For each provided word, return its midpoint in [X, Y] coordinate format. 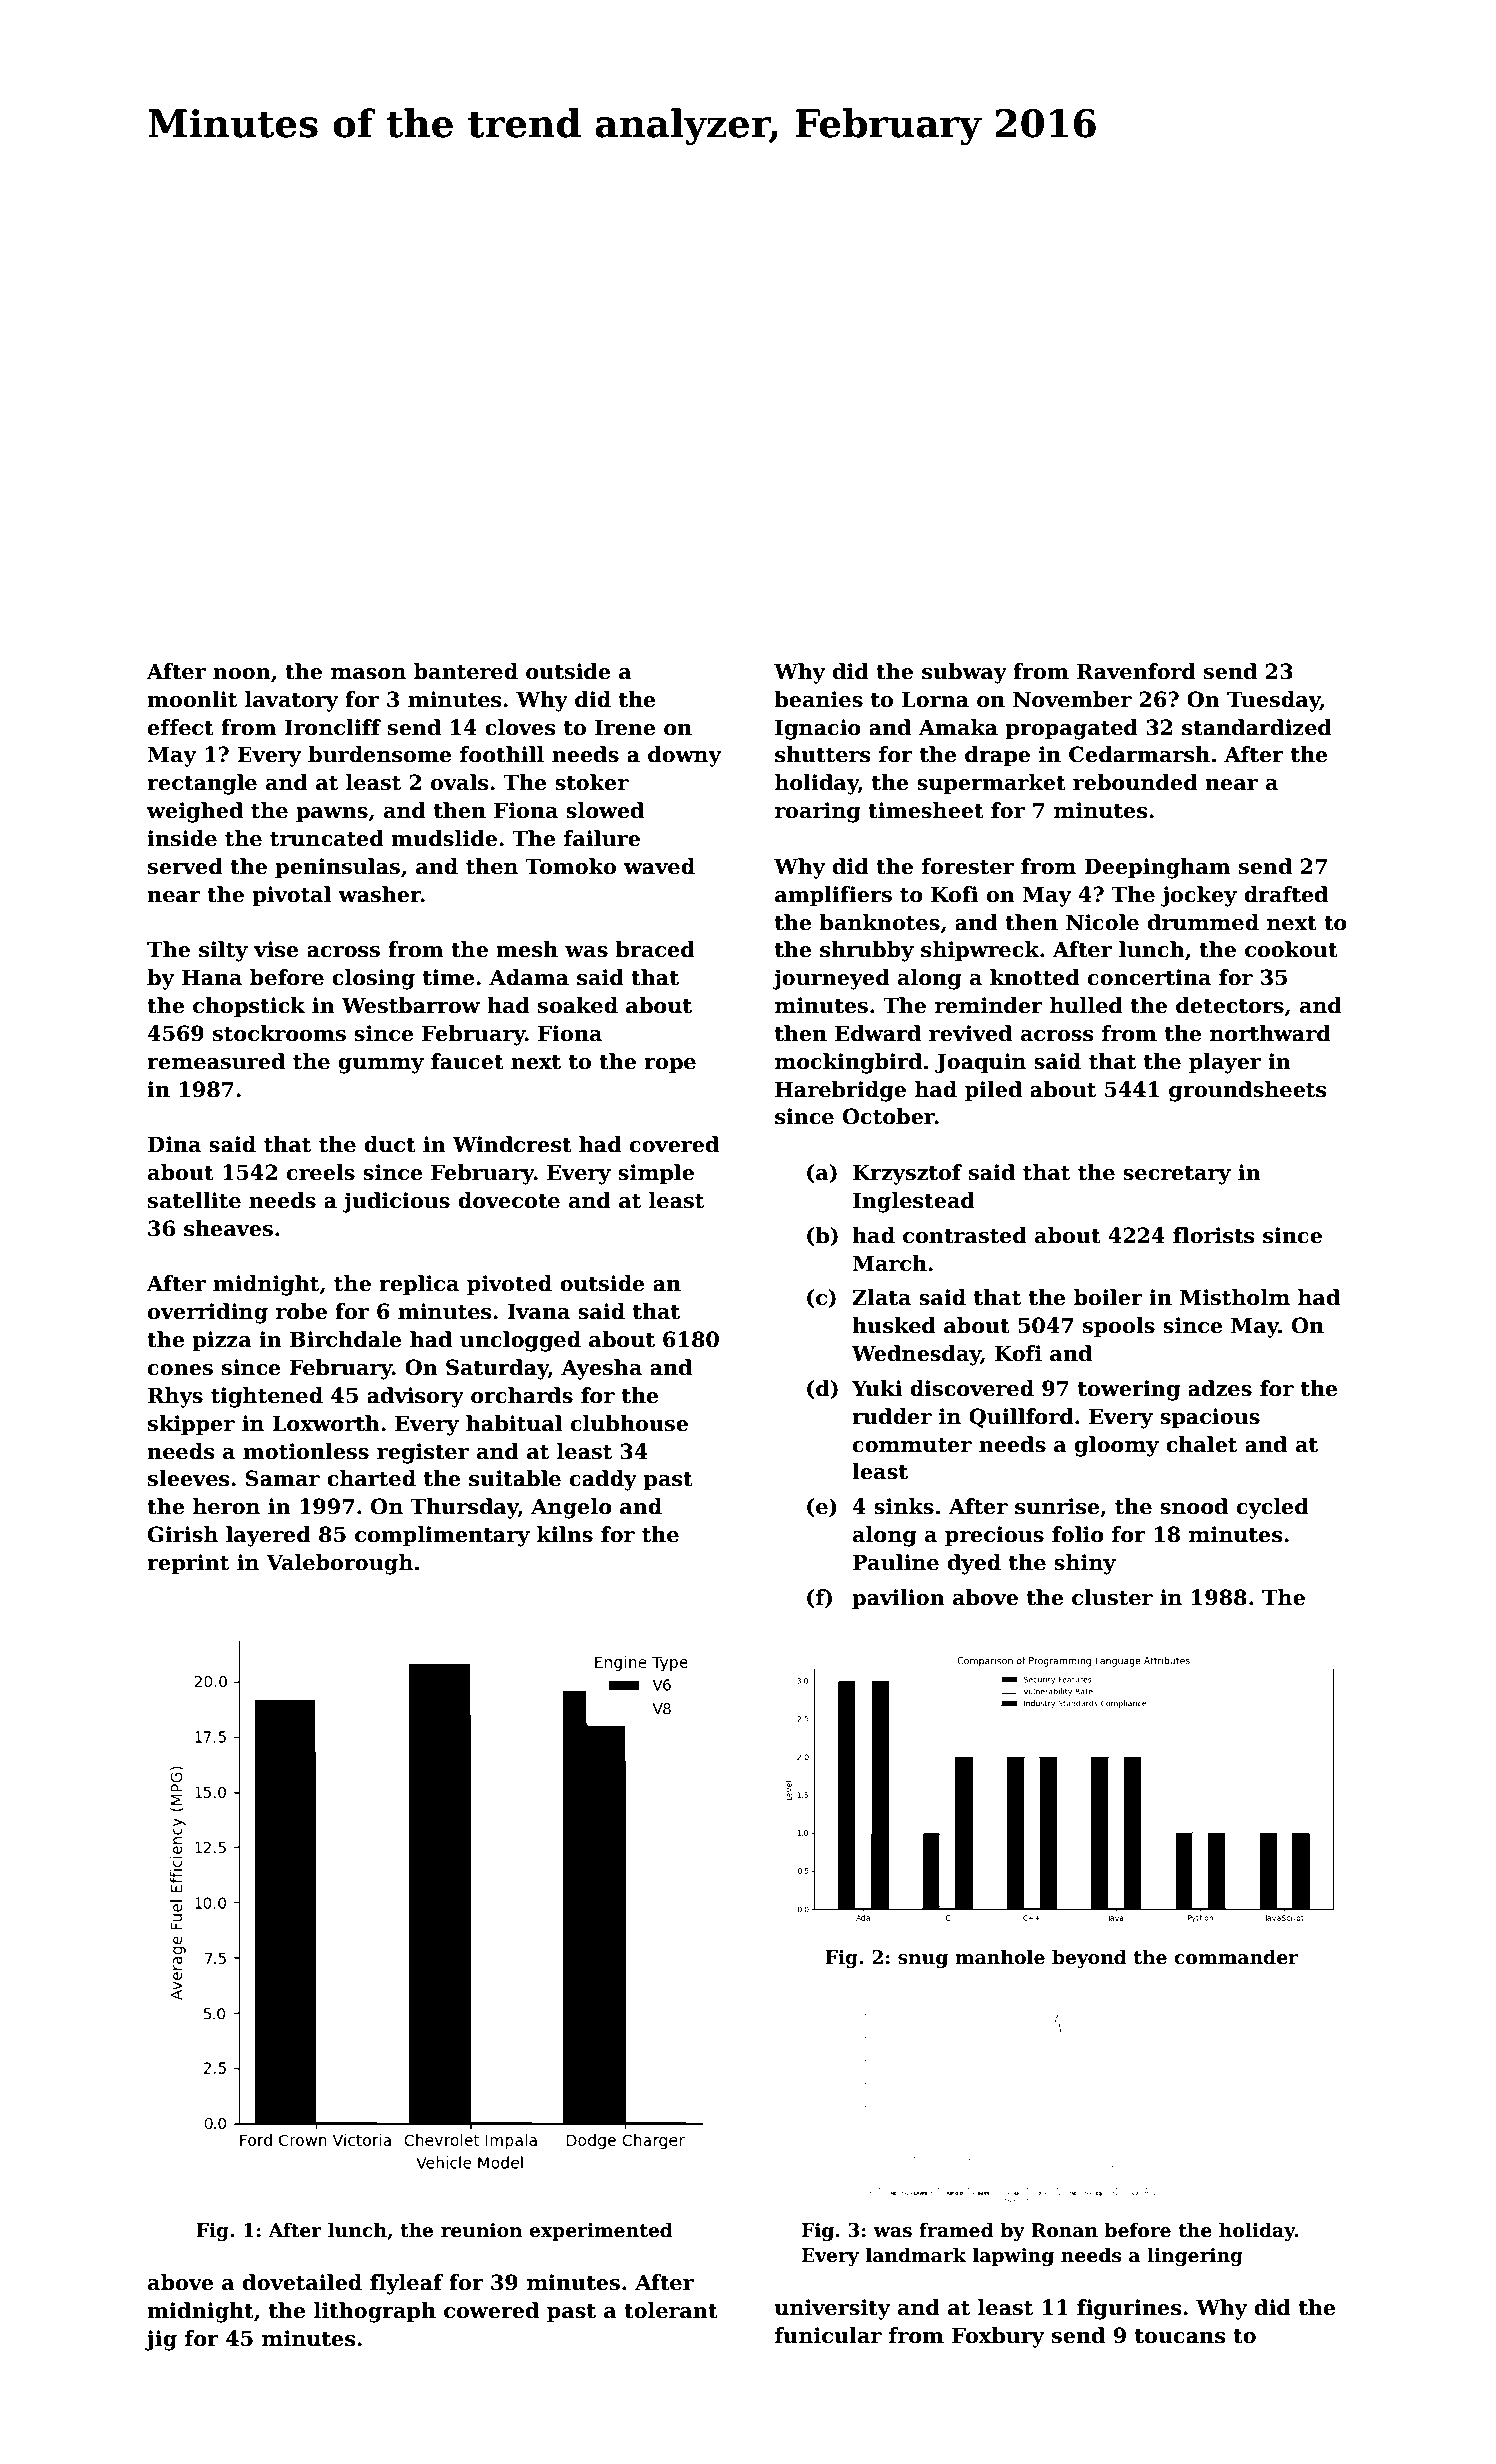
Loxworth [326, 1423]
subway [964, 673]
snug [923, 1961]
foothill [502, 754]
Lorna [935, 699]
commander [1236, 1957]
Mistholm [1235, 1297]
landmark [916, 2255]
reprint [188, 1564]
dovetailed [302, 2282]
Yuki [876, 1388]
